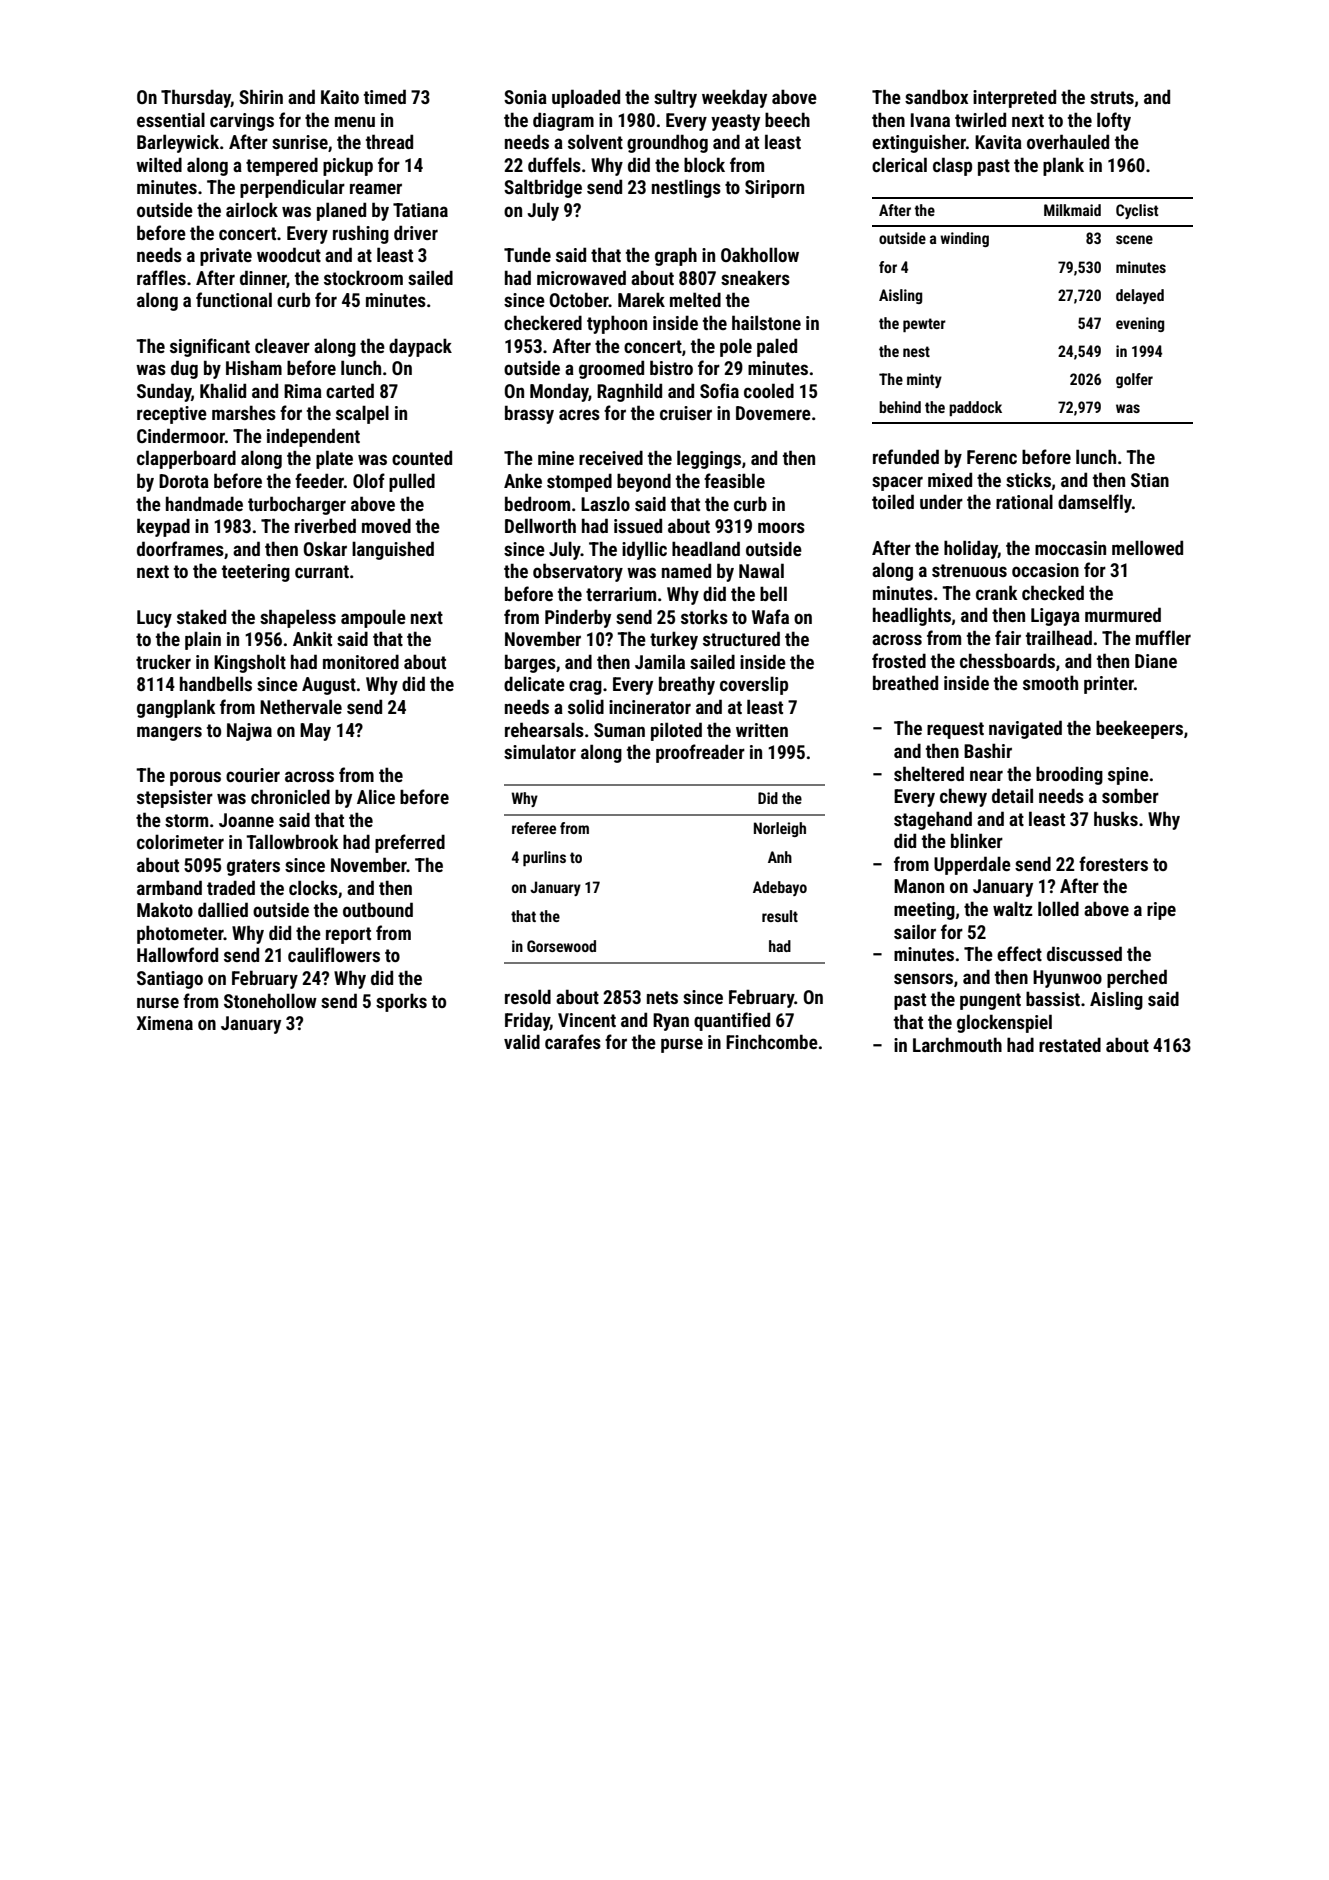 The height and width of the image is (1880, 1329). I want to click on Sonia, so click(525, 97).
